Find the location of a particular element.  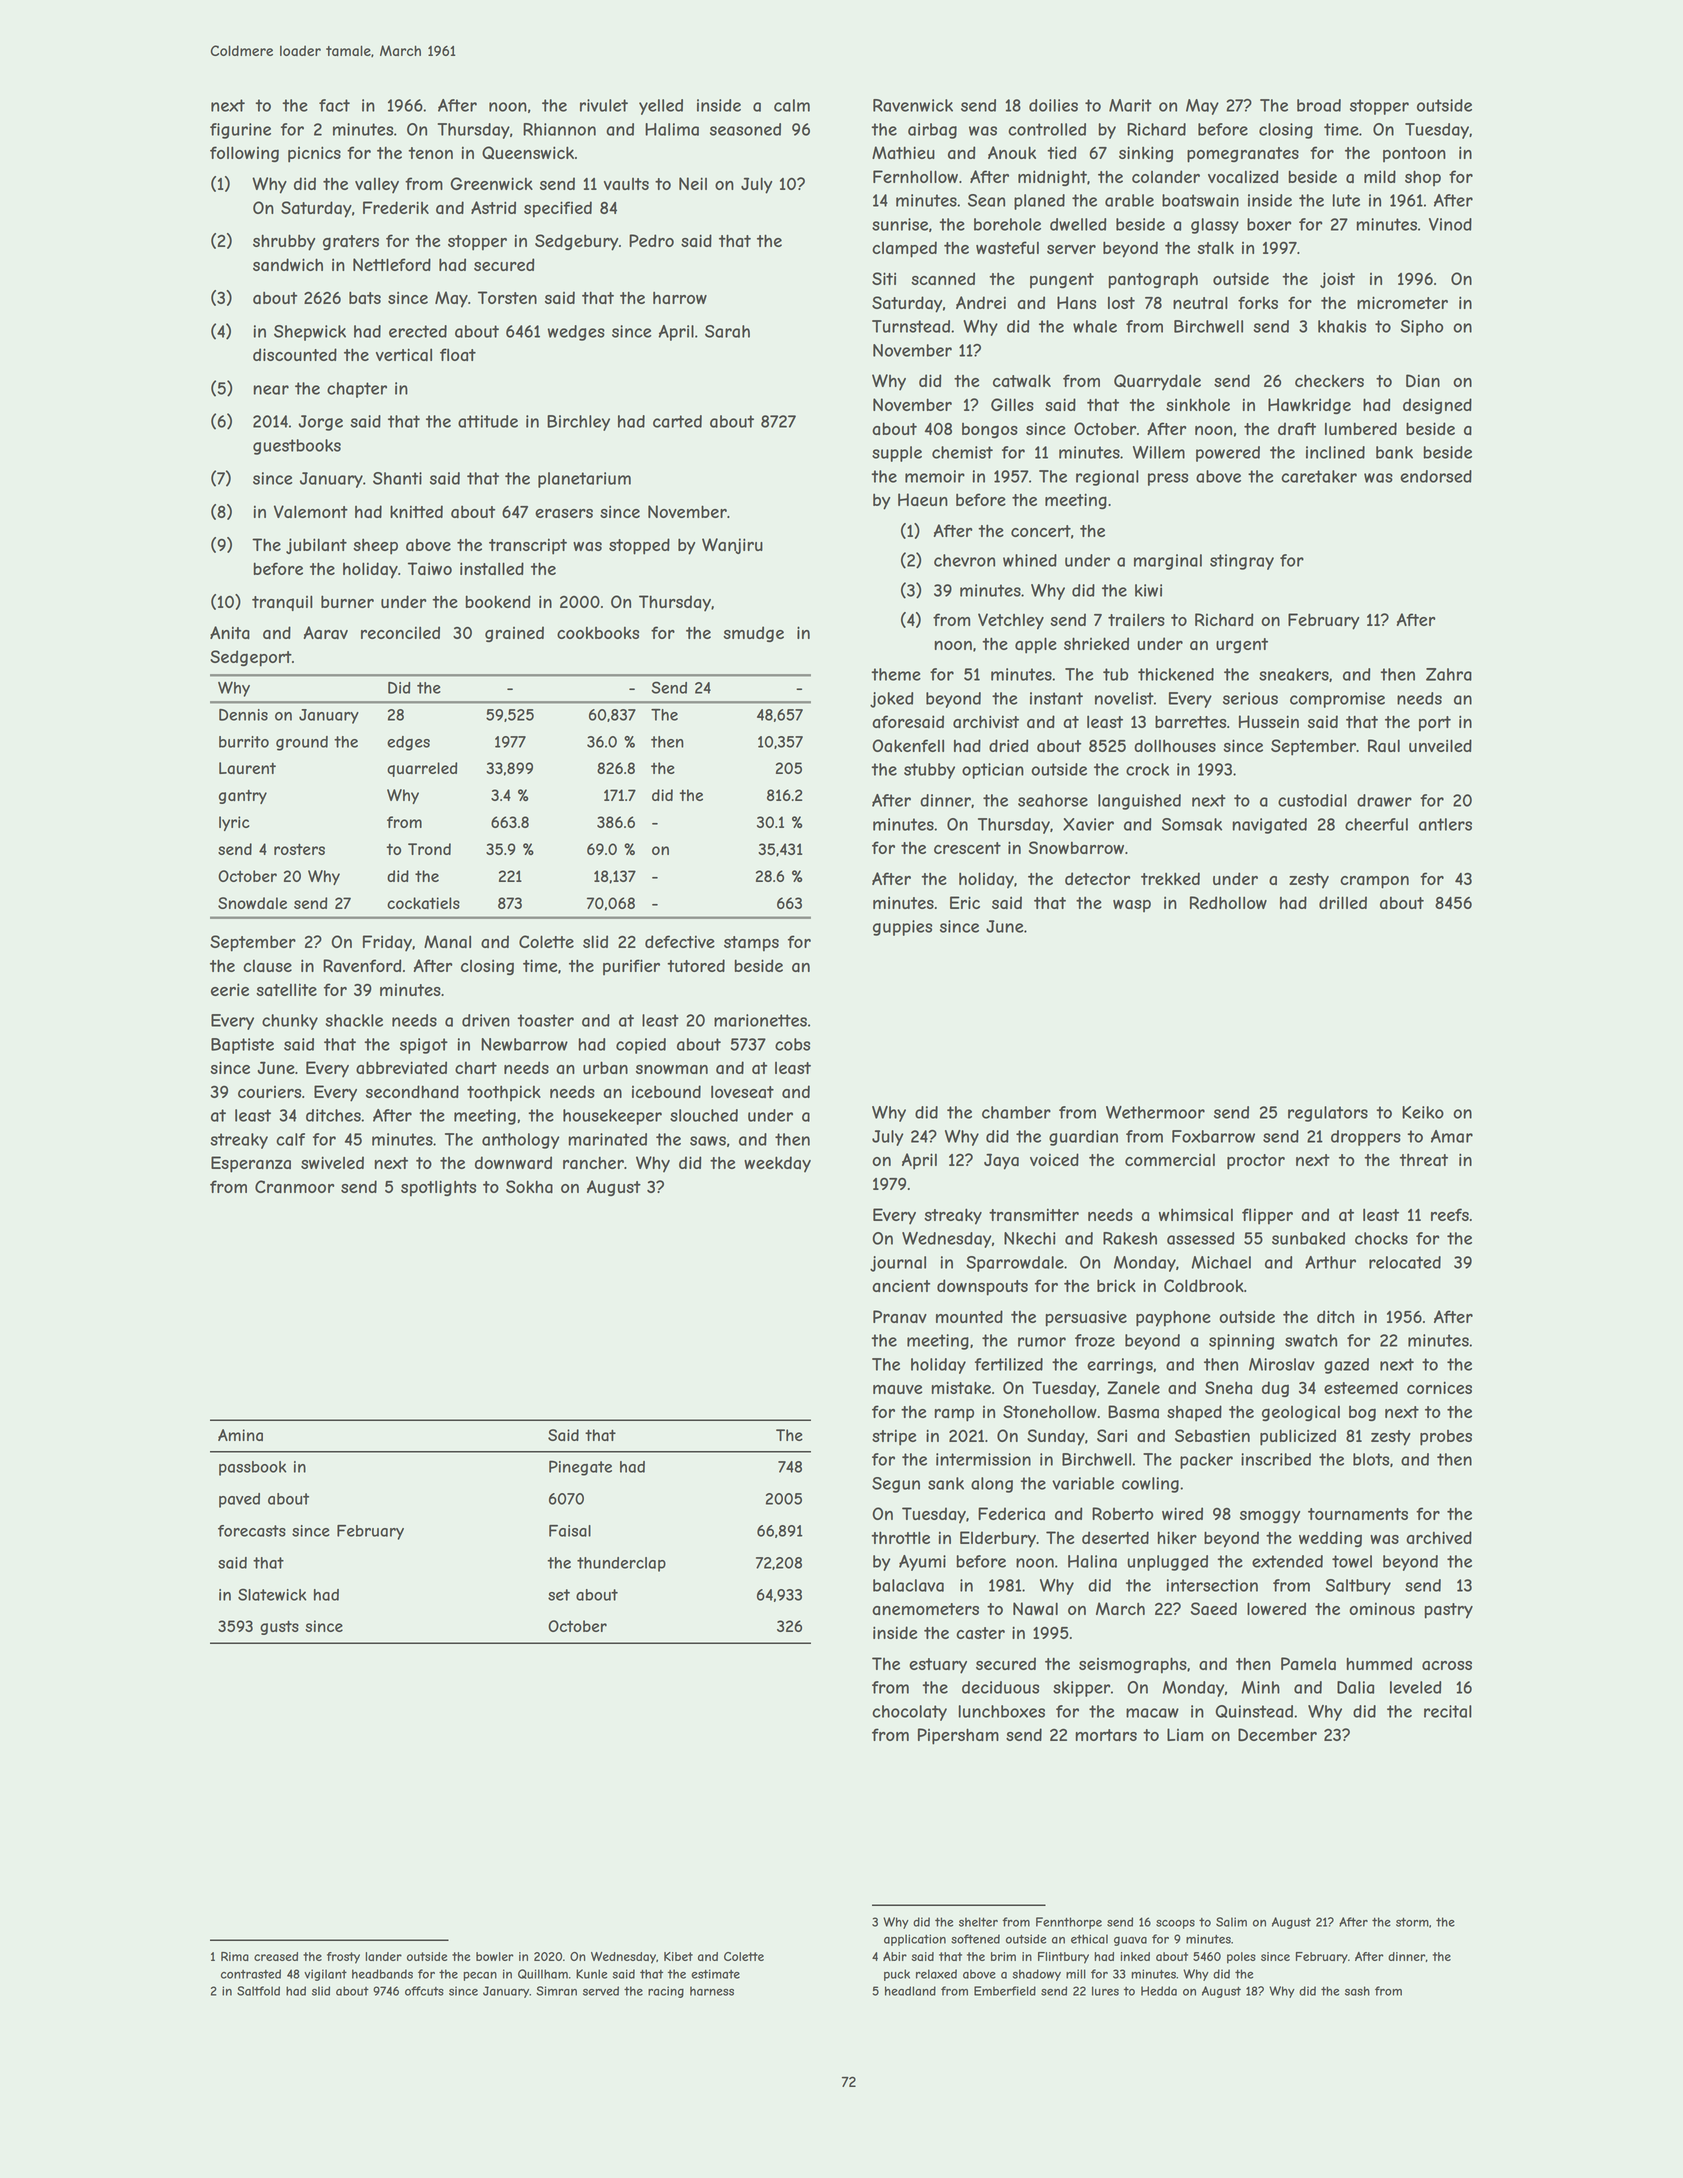

spotlights is located at coordinates (438, 1188).
